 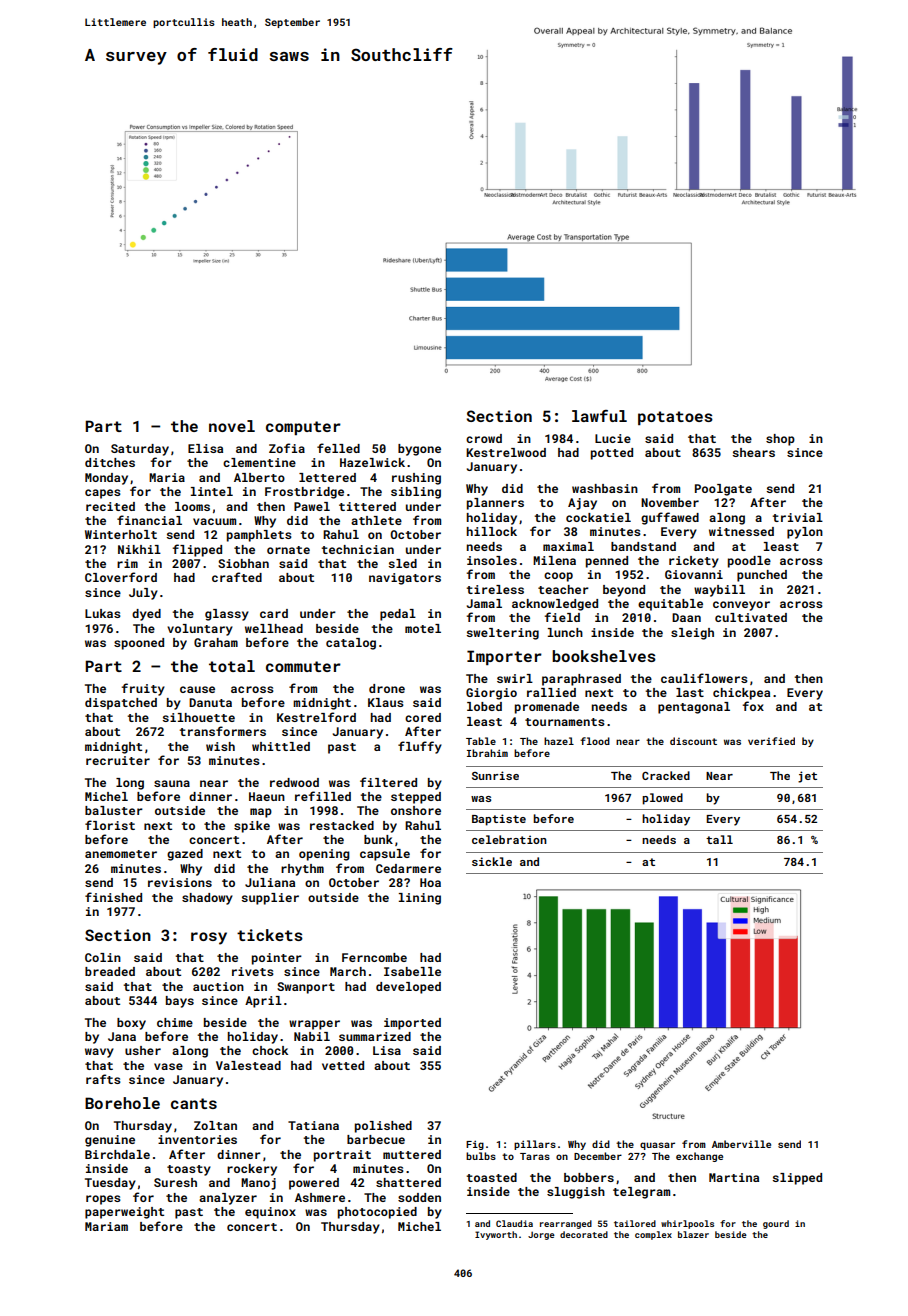 What do you see at coordinates (180, 882) in the screenshot?
I see `revisions` at bounding box center [180, 882].
